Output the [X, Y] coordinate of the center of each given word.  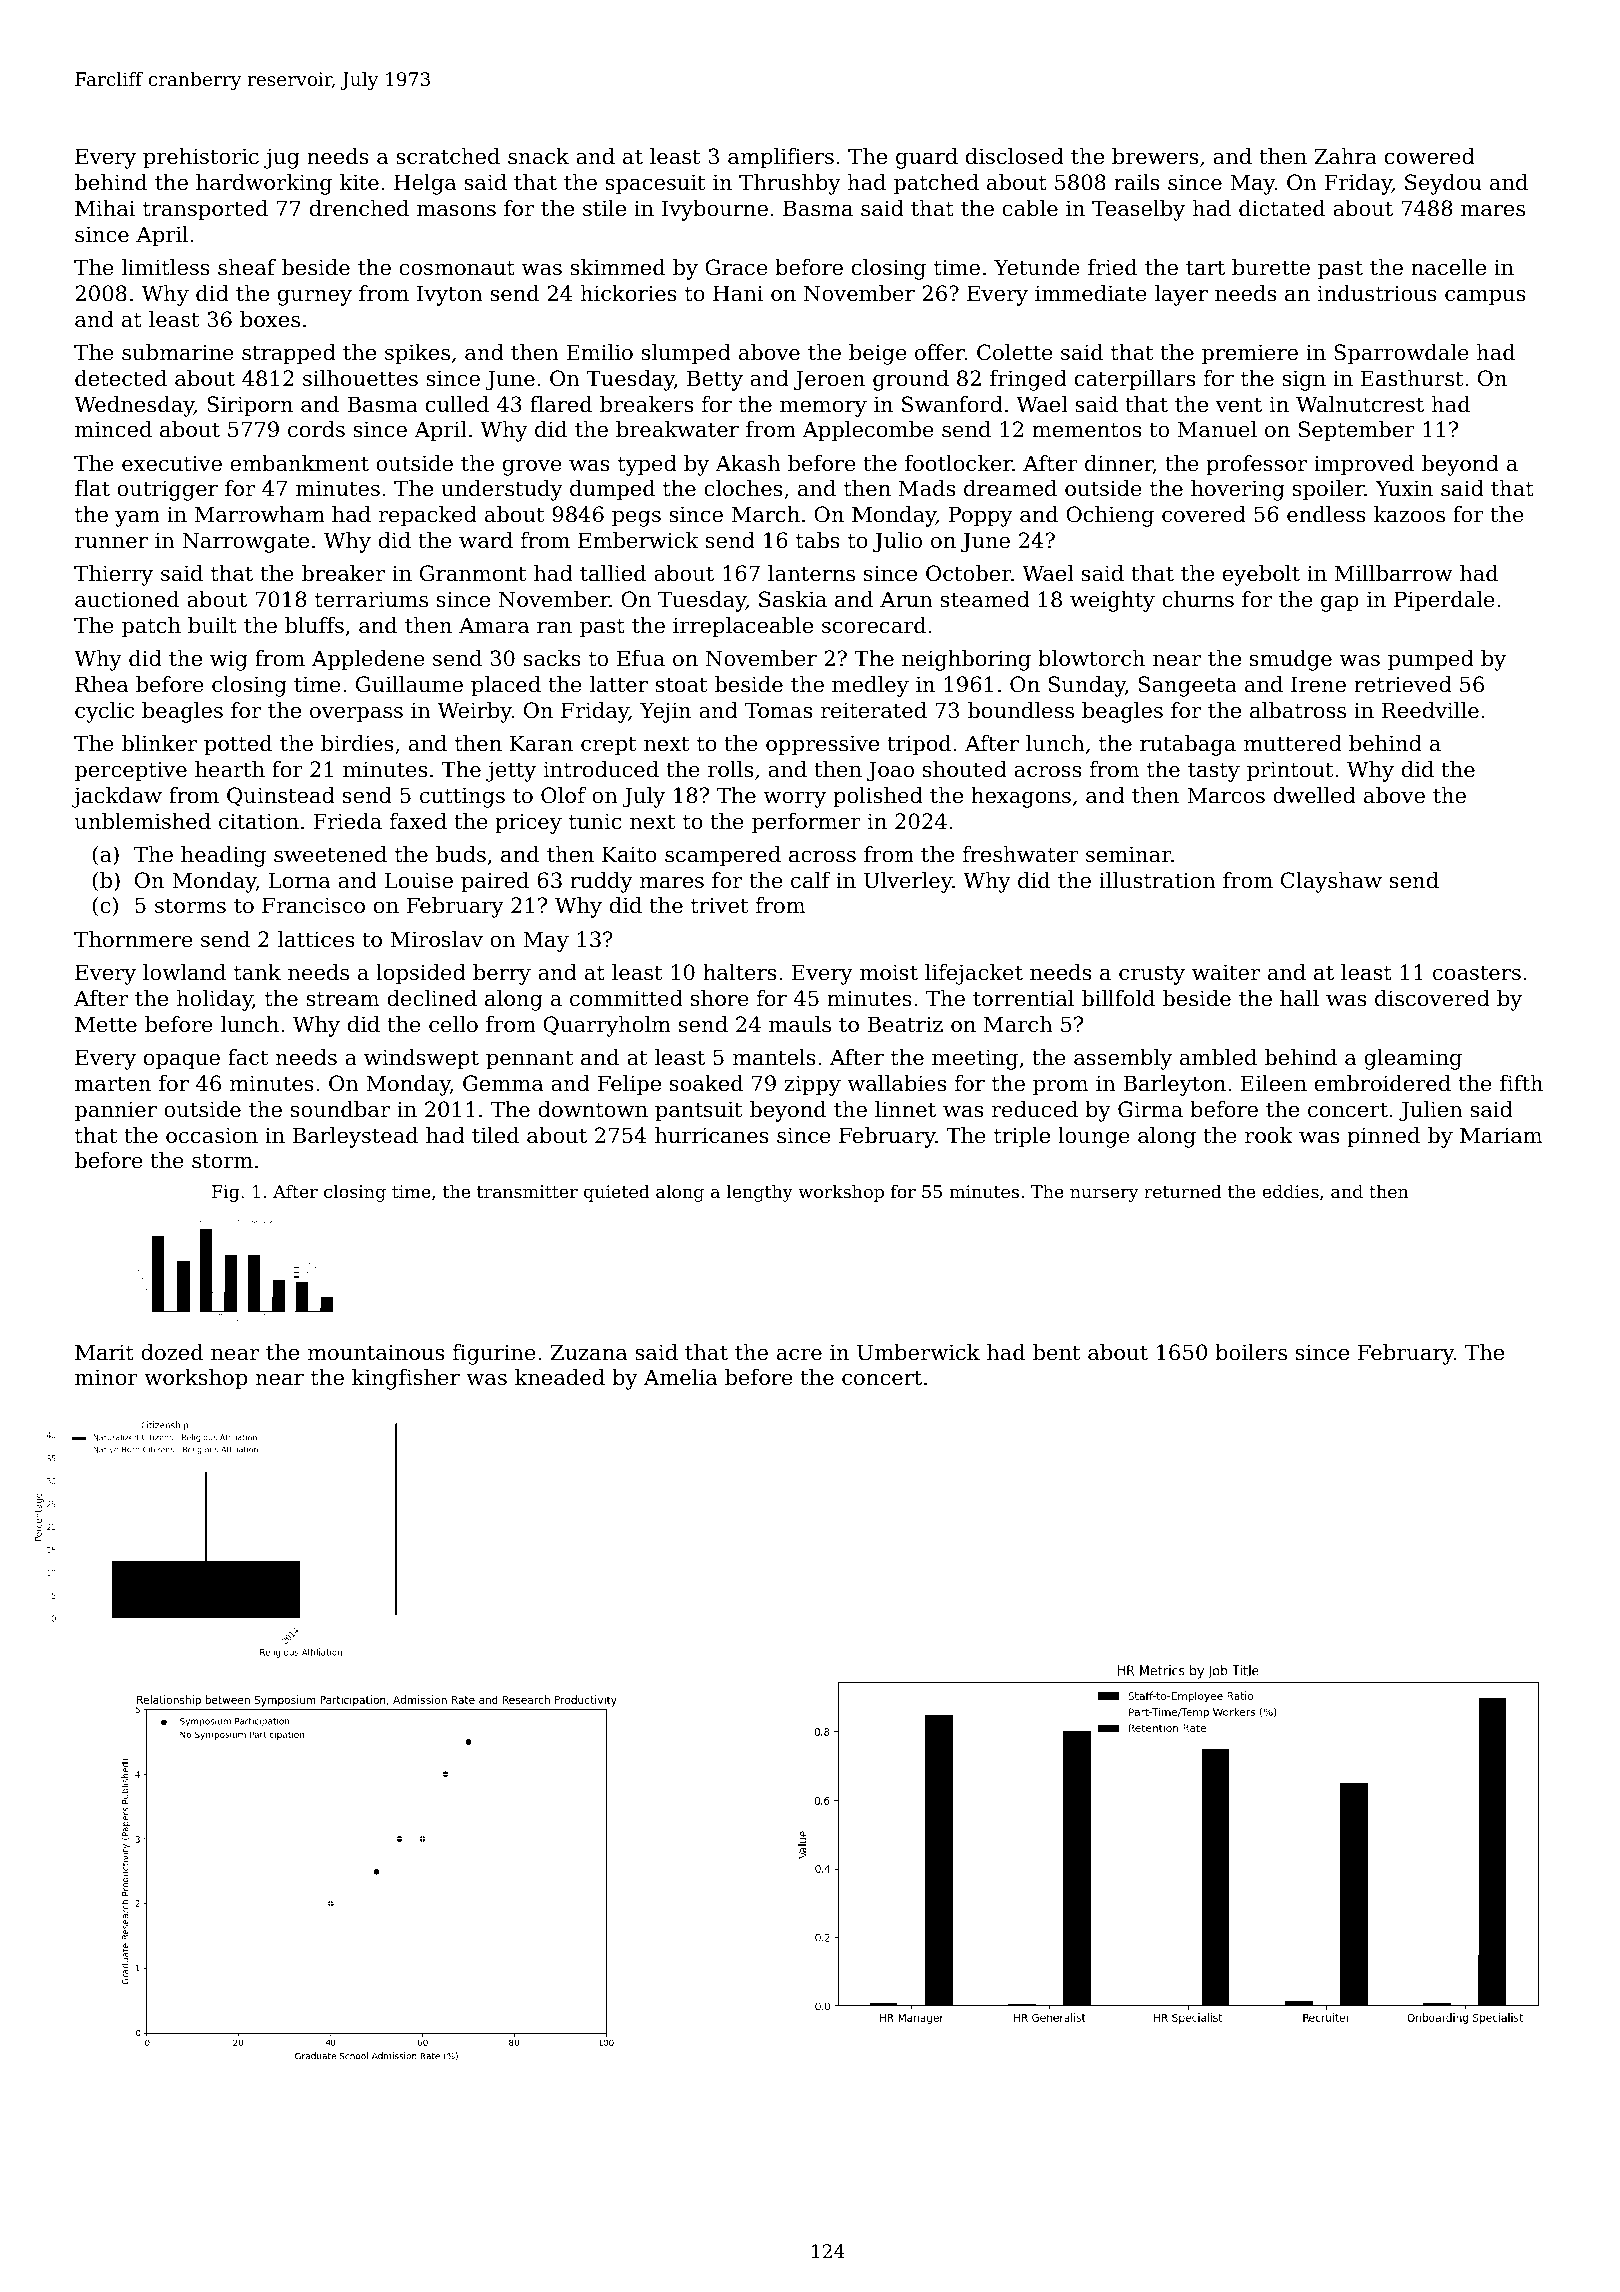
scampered [723, 856]
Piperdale [1444, 601]
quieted [617, 1193]
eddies [1290, 1191]
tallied [613, 573]
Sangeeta [1188, 686]
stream [342, 999]
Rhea [101, 684]
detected [121, 378]
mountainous [376, 1352]
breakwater [677, 429]
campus [1485, 298]
